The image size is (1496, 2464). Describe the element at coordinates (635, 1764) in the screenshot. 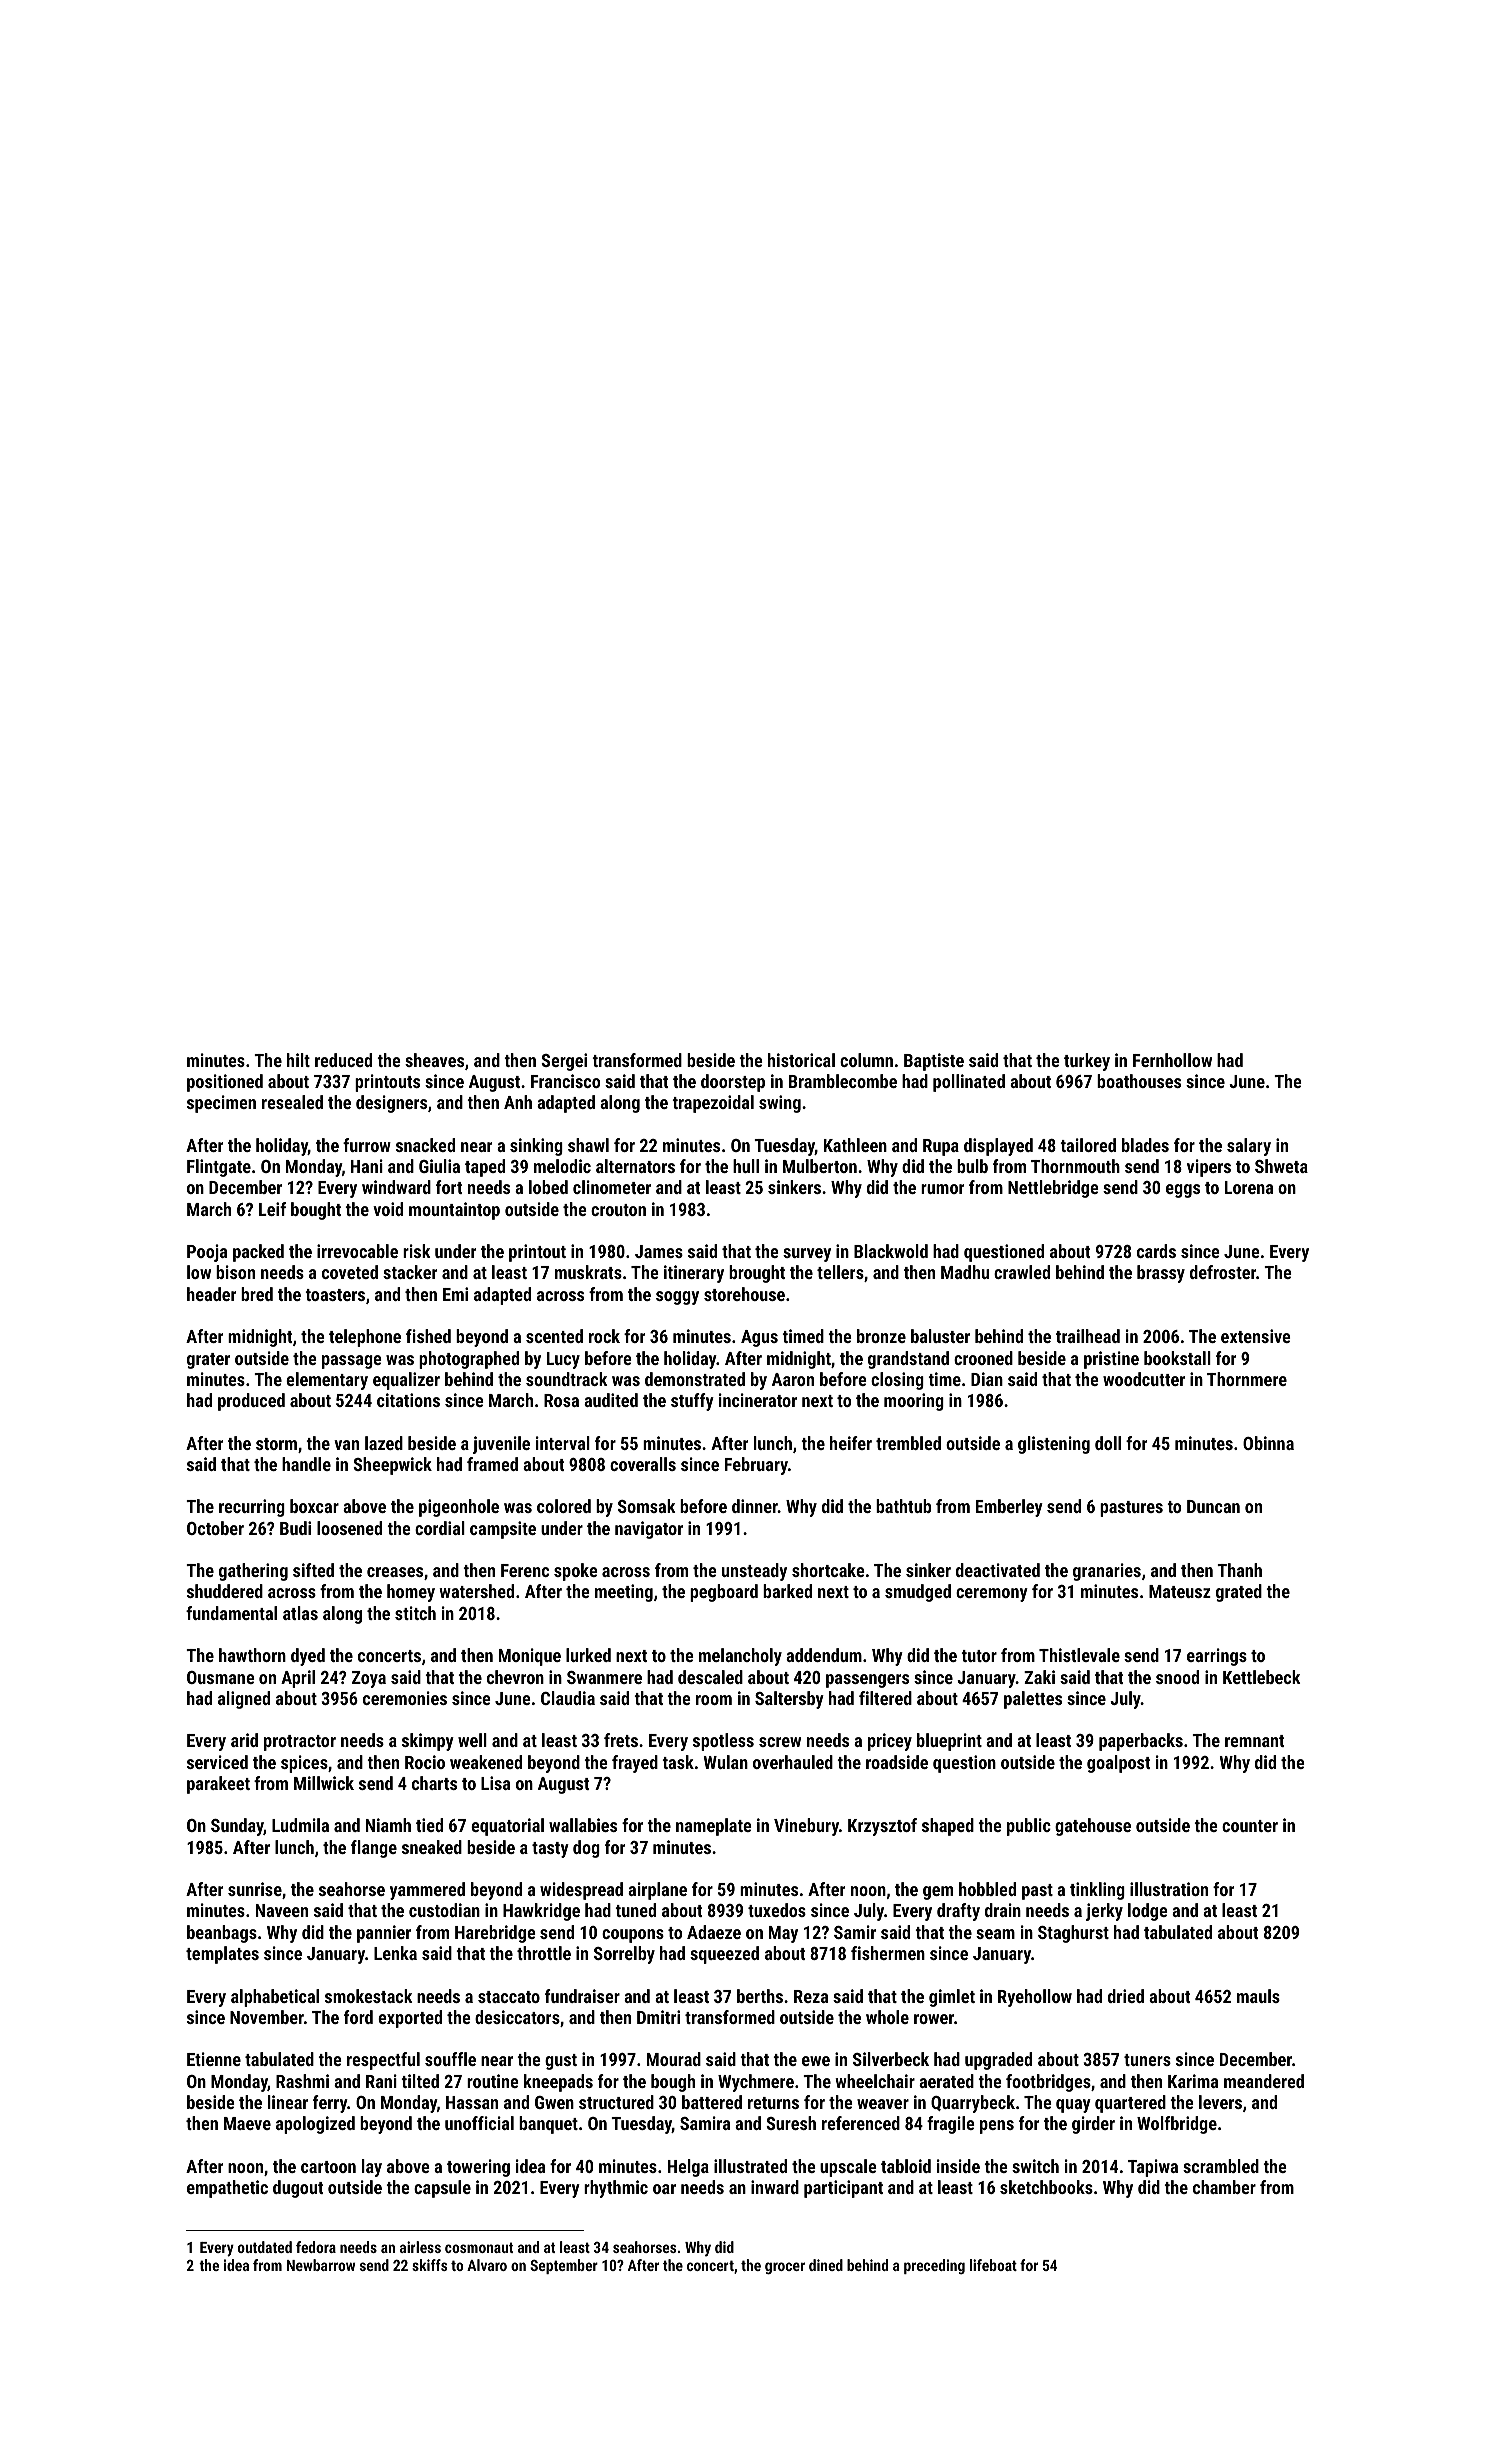

I see `frayed` at that location.
